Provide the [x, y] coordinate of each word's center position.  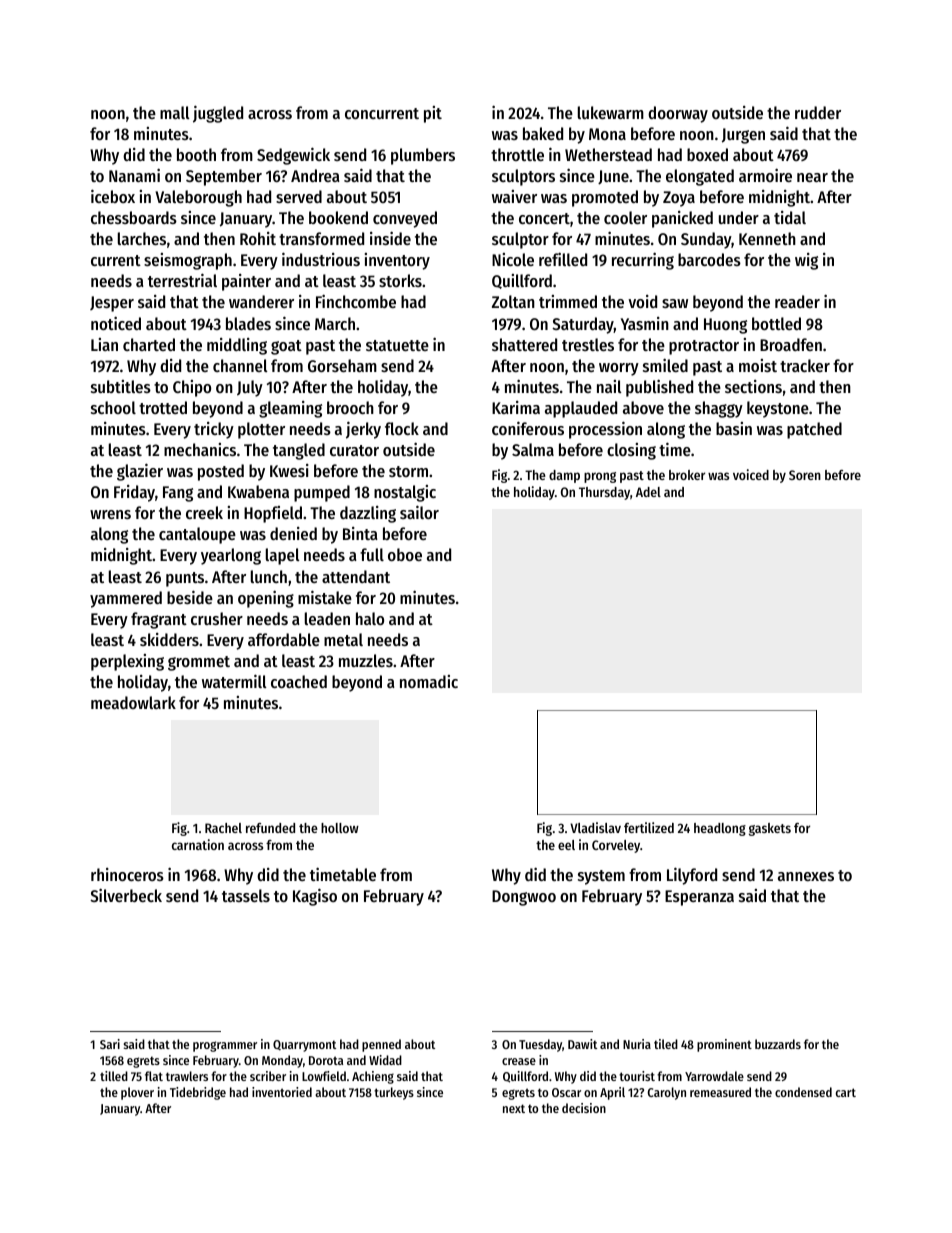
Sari [110, 1044]
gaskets [770, 829]
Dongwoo [524, 898]
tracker [805, 365]
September [224, 177]
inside [390, 238]
